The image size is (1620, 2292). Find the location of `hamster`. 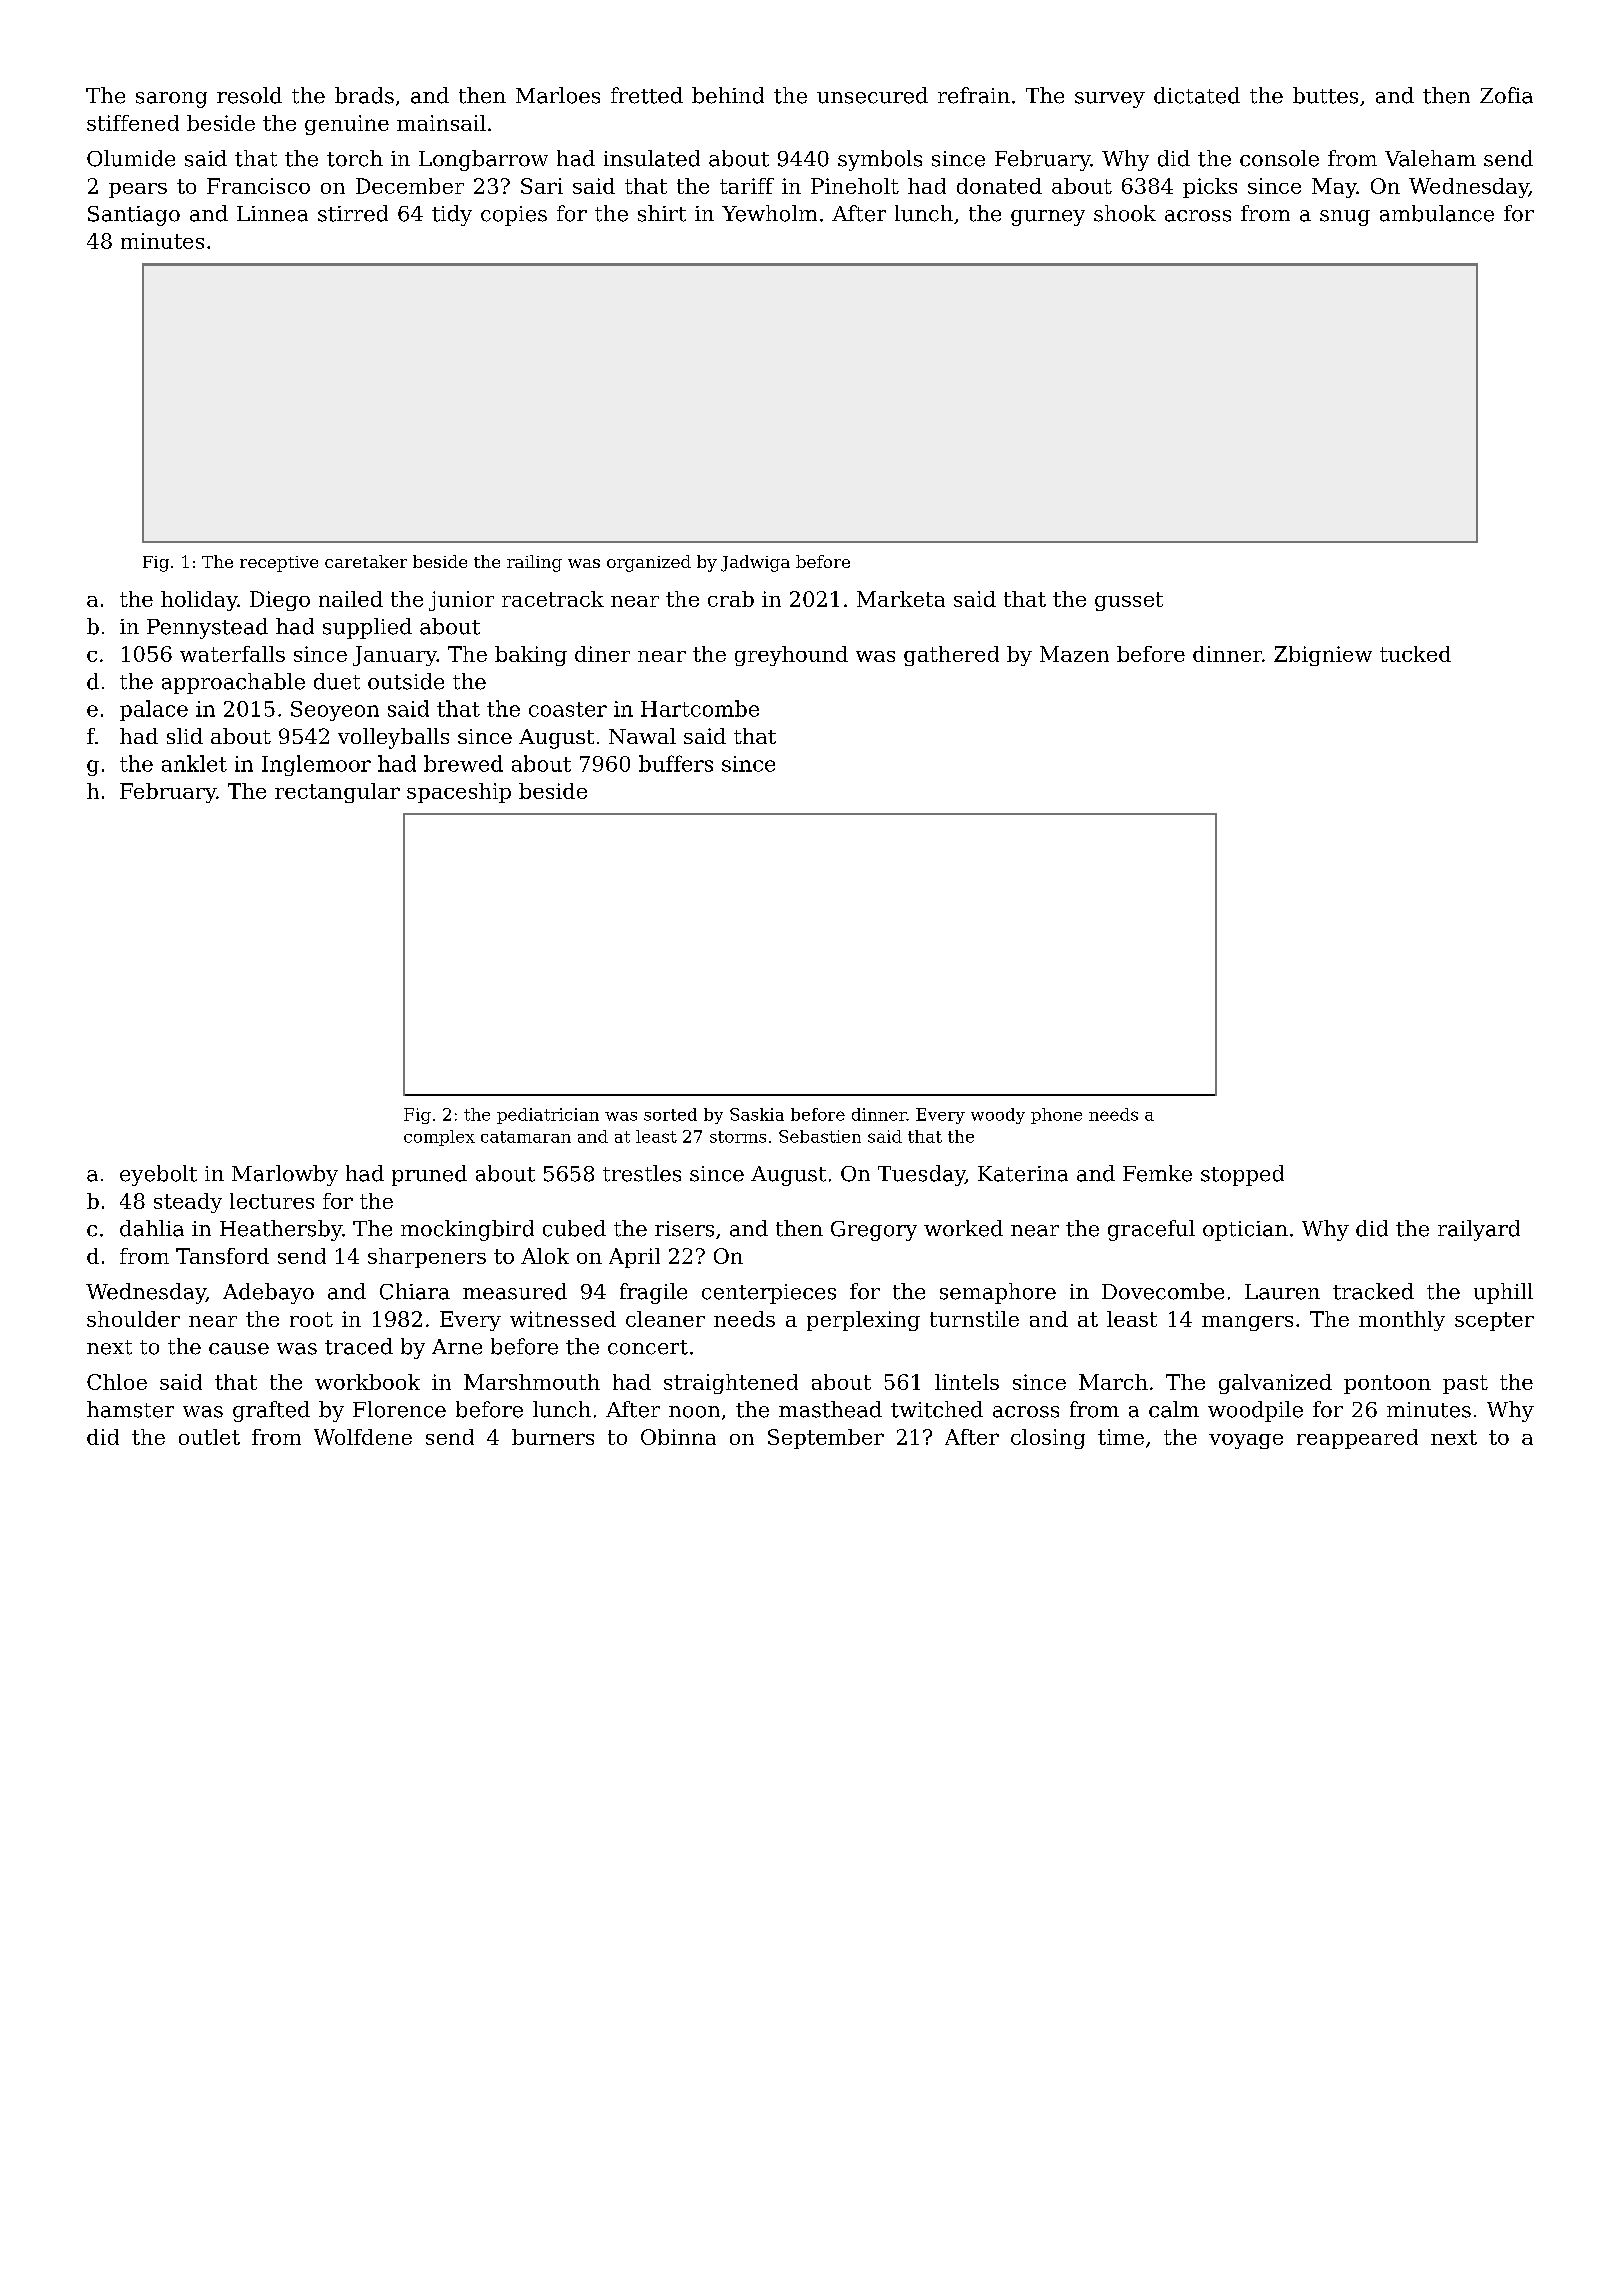

hamster is located at coordinates (130, 1409).
